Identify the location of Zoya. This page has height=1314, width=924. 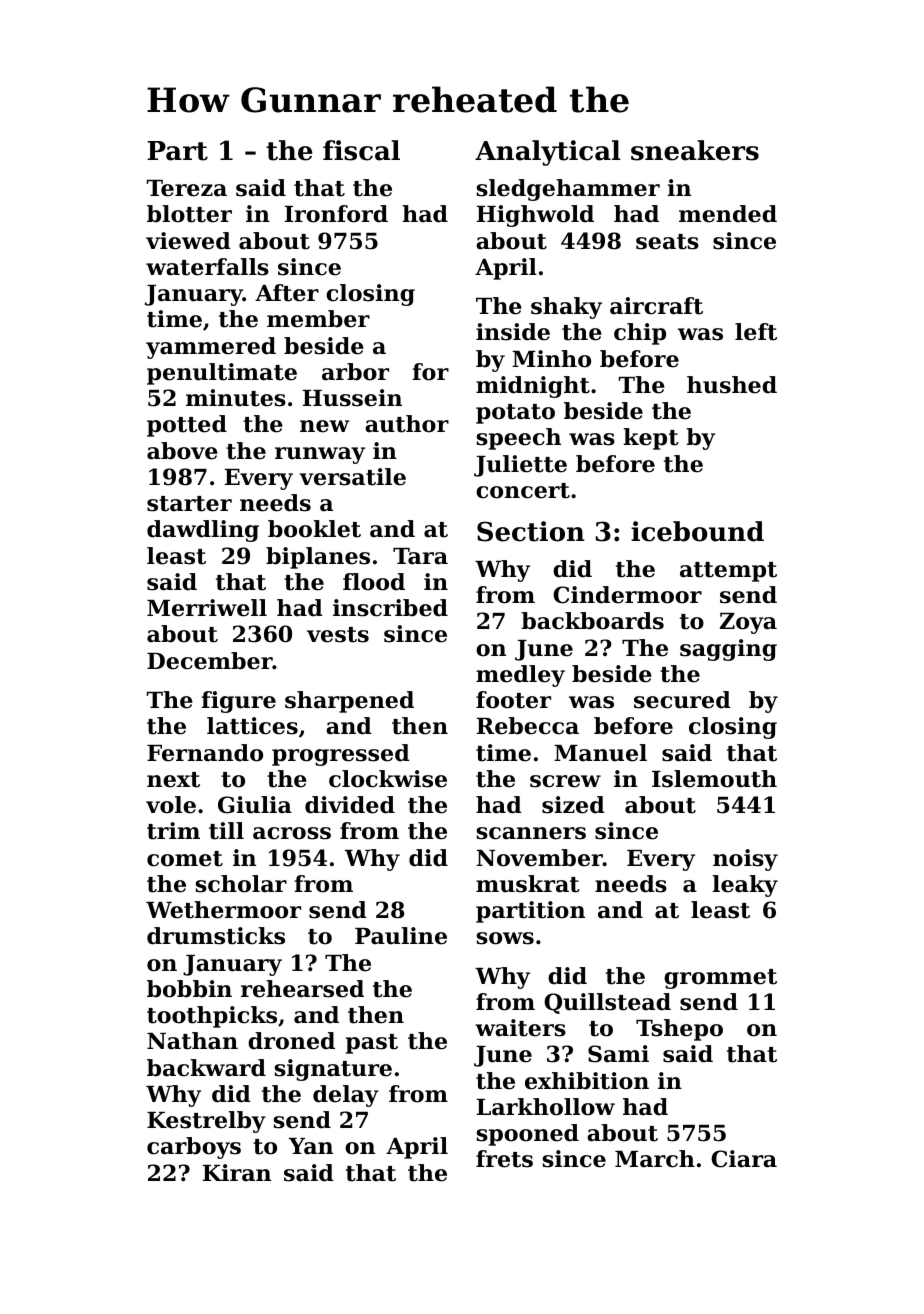
(748, 623).
